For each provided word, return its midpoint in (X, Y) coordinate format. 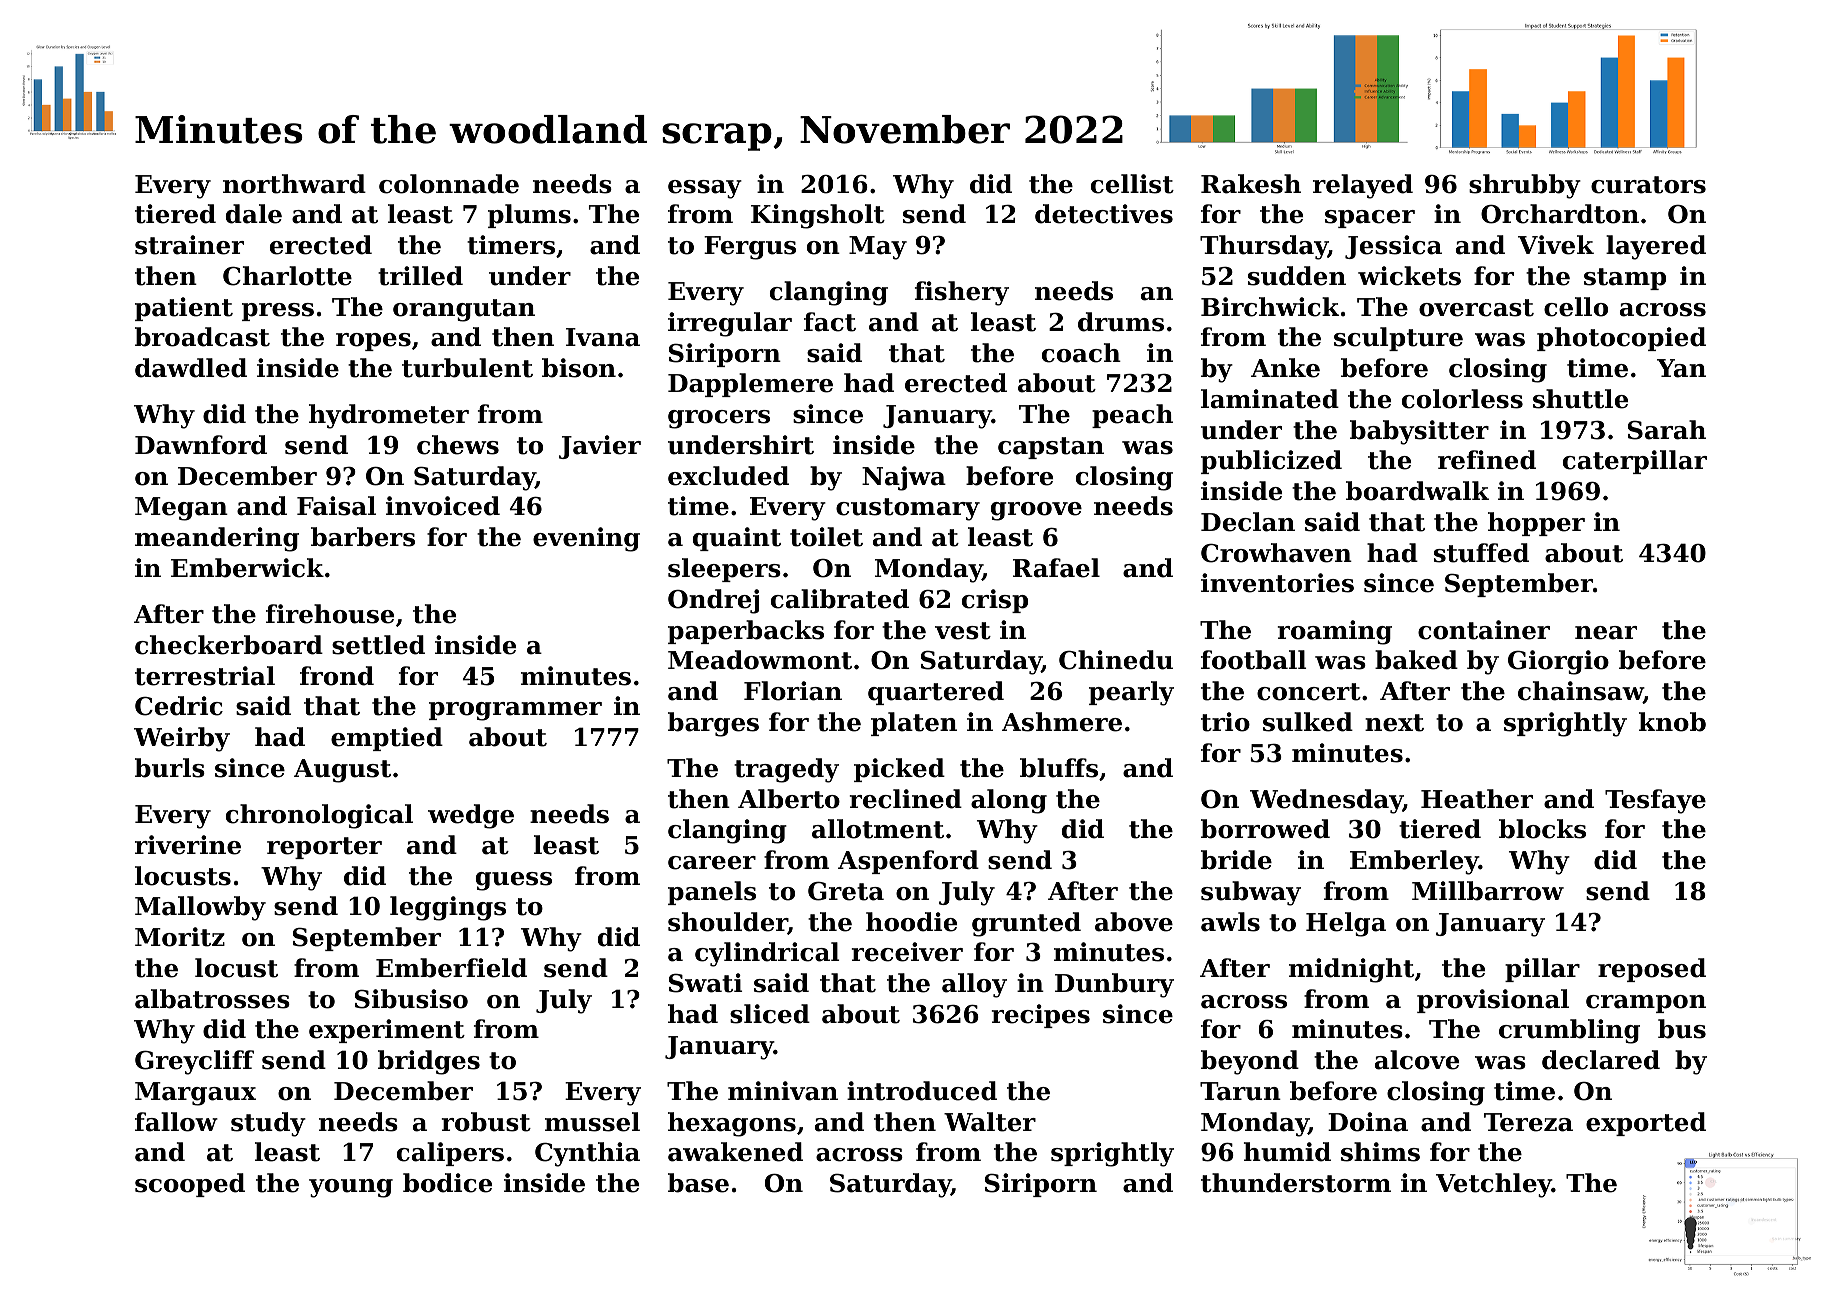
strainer (189, 245)
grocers (719, 419)
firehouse (330, 614)
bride (1236, 860)
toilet (826, 537)
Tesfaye (1655, 801)
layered (1656, 247)
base (698, 1183)
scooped (190, 1185)
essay (705, 189)
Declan (1248, 522)
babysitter (1419, 432)
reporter (324, 848)
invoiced (443, 506)
